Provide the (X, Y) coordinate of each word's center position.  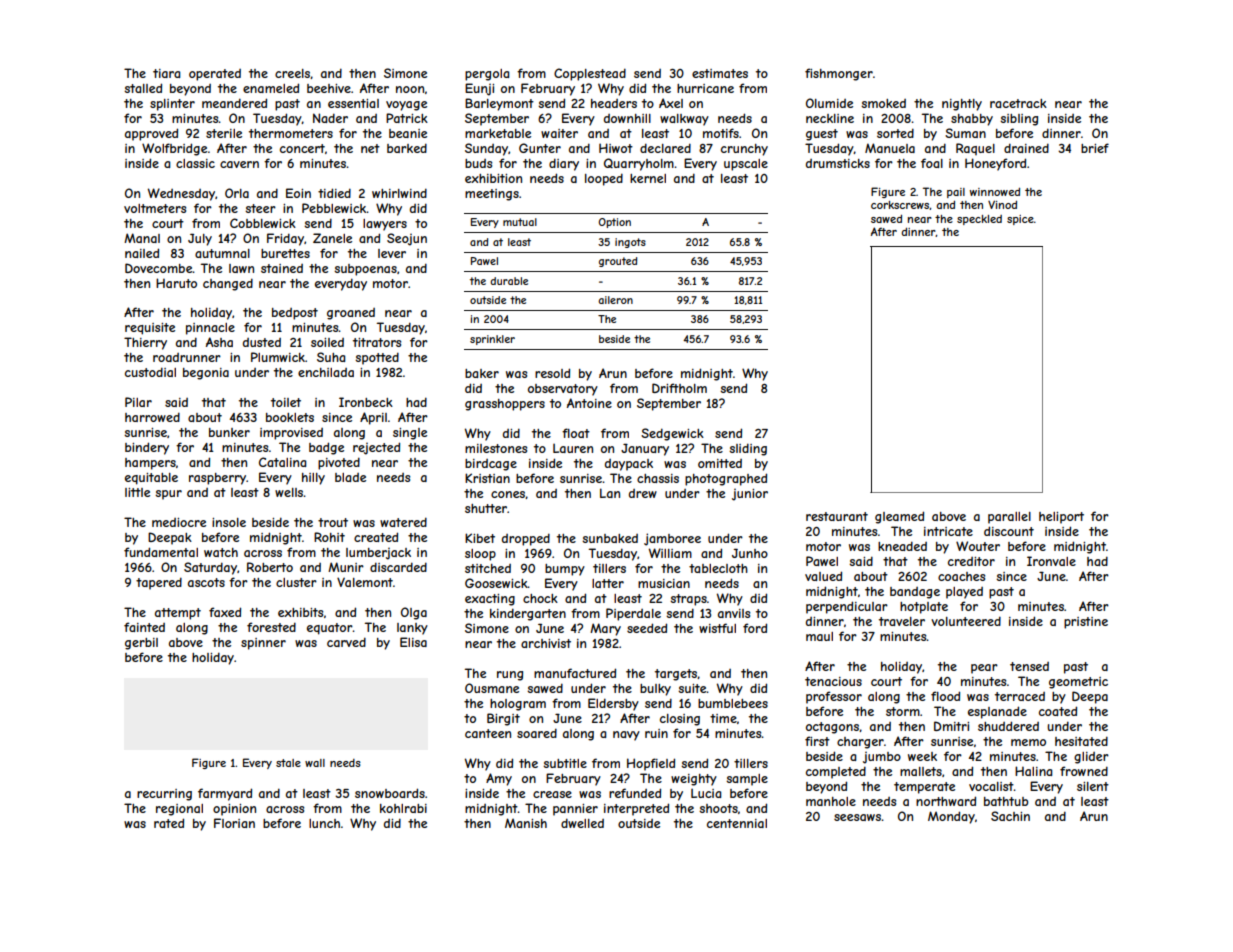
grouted (618, 262)
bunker (229, 432)
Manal (142, 238)
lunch (324, 823)
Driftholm (679, 388)
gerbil (141, 644)
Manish (526, 823)
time (723, 718)
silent (1093, 786)
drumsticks (838, 163)
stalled (143, 88)
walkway (684, 120)
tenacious (833, 681)
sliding (748, 449)
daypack (629, 465)
